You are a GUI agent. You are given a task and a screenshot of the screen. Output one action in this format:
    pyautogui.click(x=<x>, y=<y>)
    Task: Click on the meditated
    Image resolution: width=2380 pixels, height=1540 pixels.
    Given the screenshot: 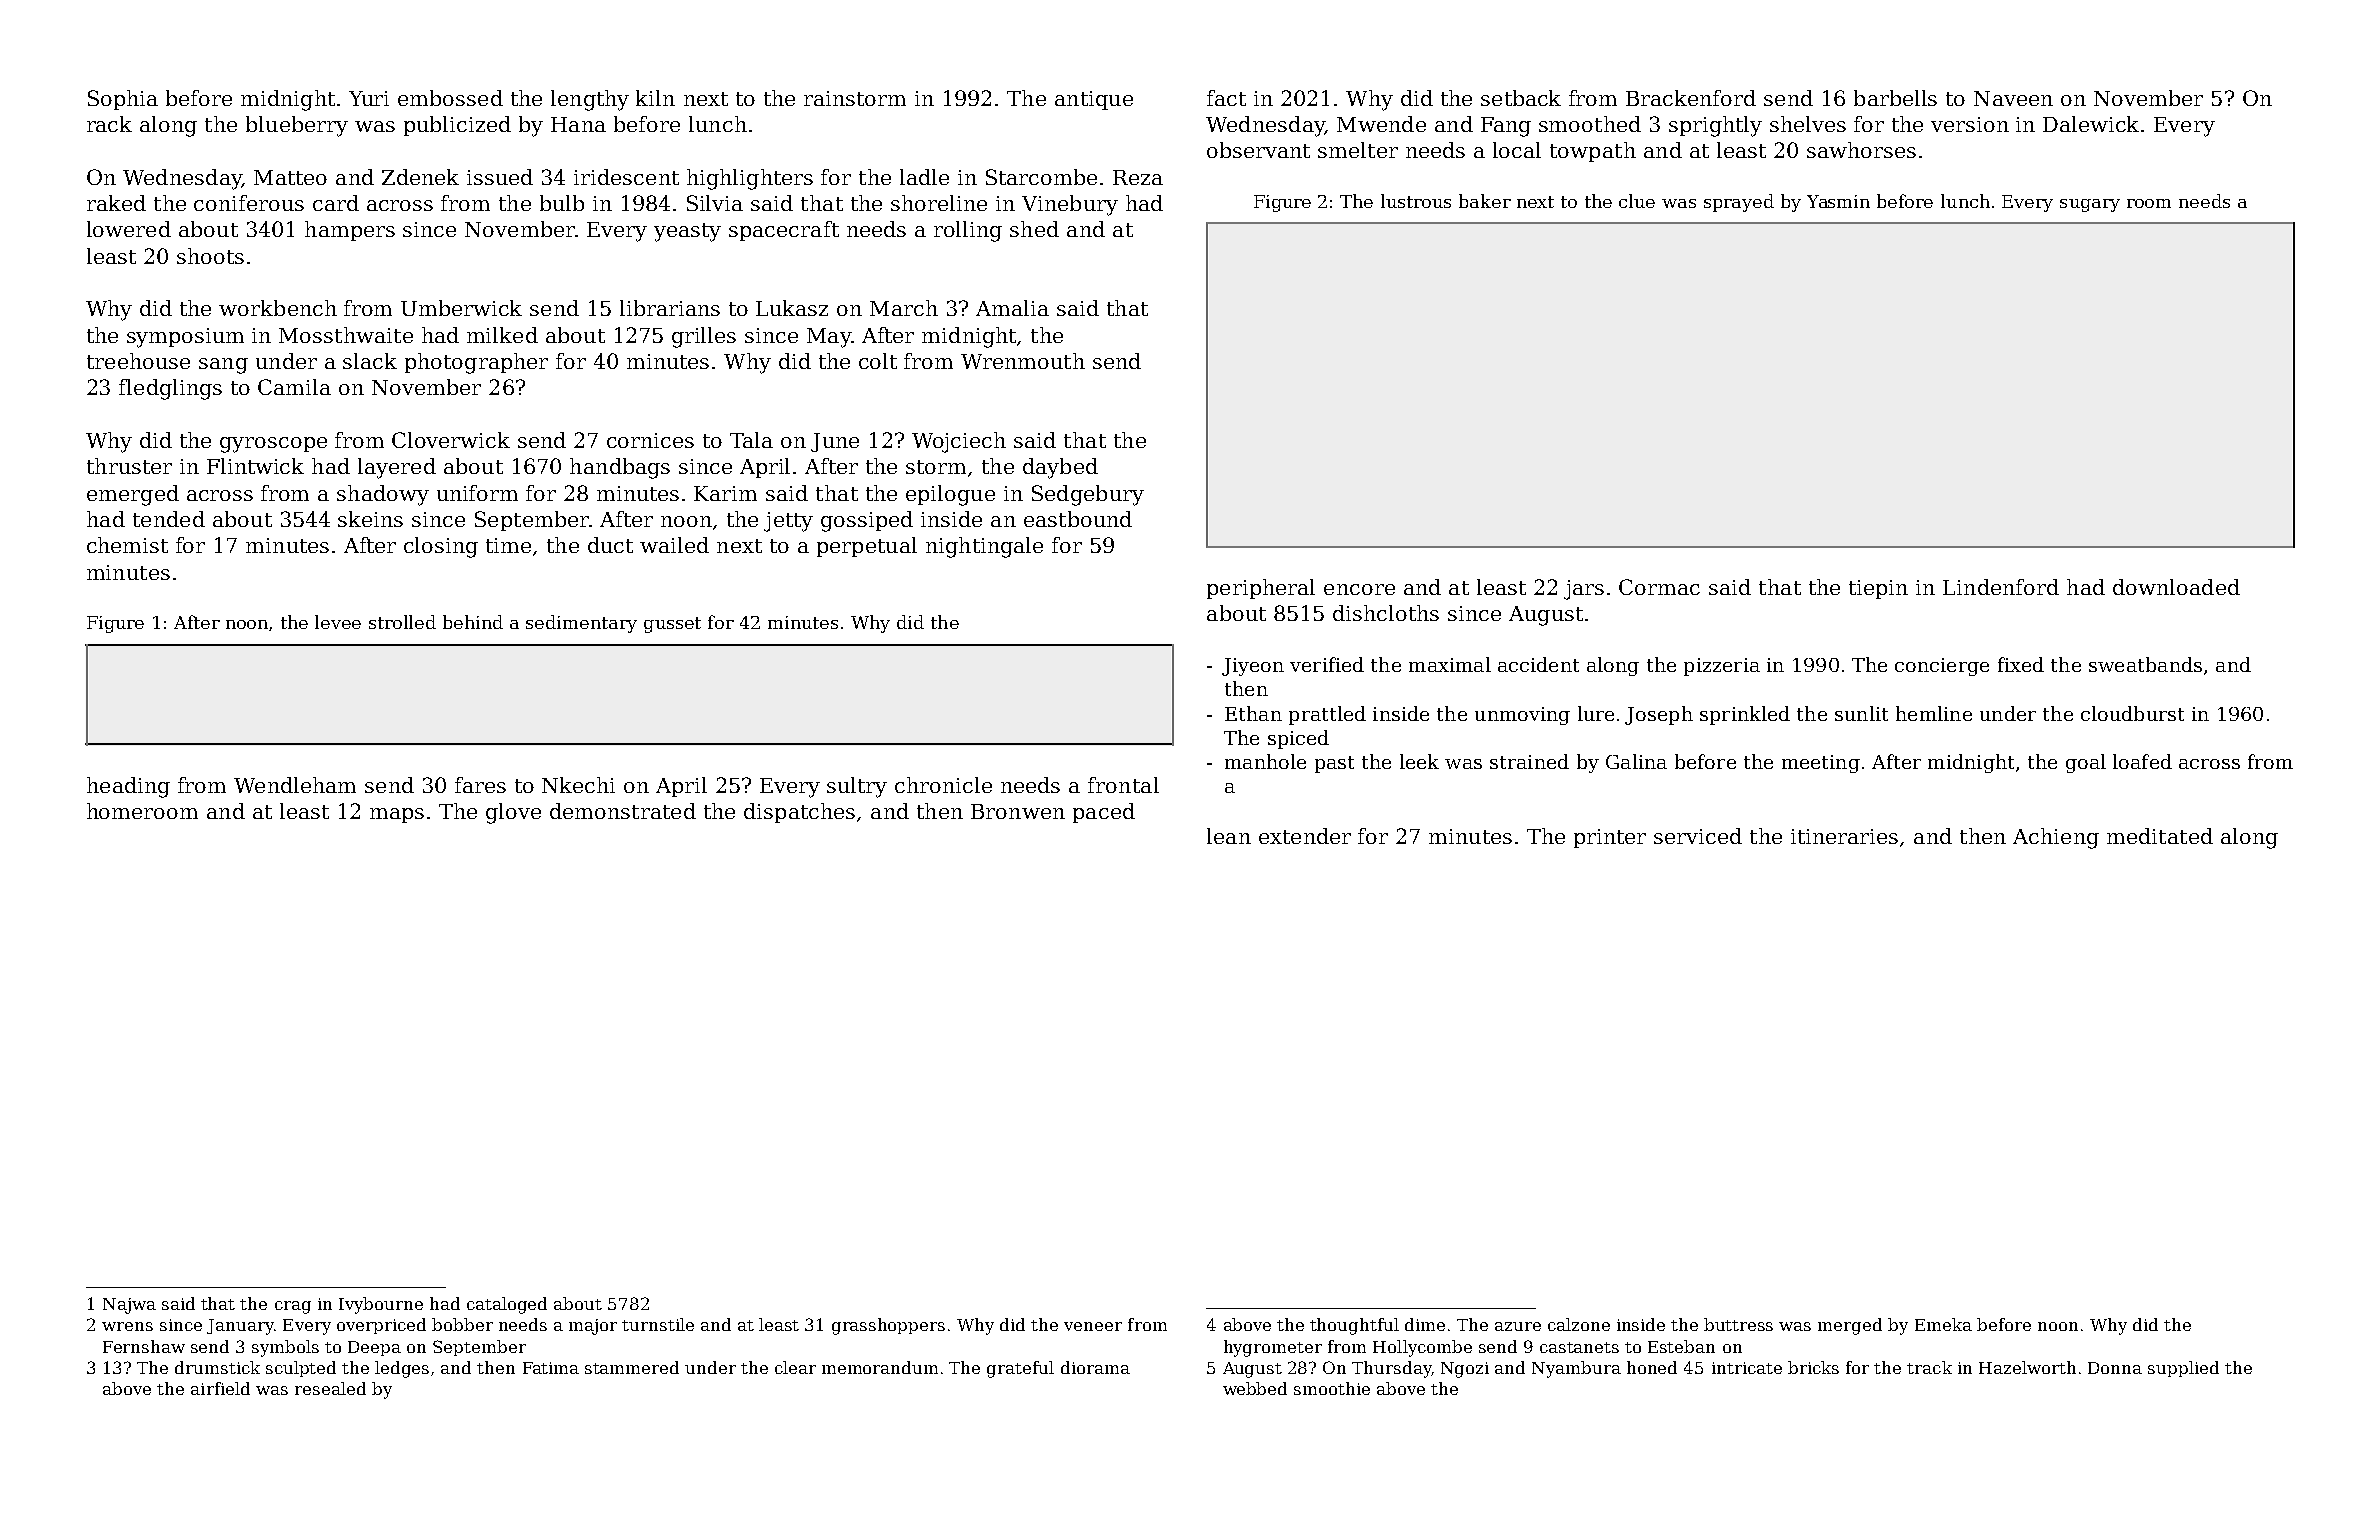 What is the action you would take?
    pyautogui.click(x=2160, y=836)
